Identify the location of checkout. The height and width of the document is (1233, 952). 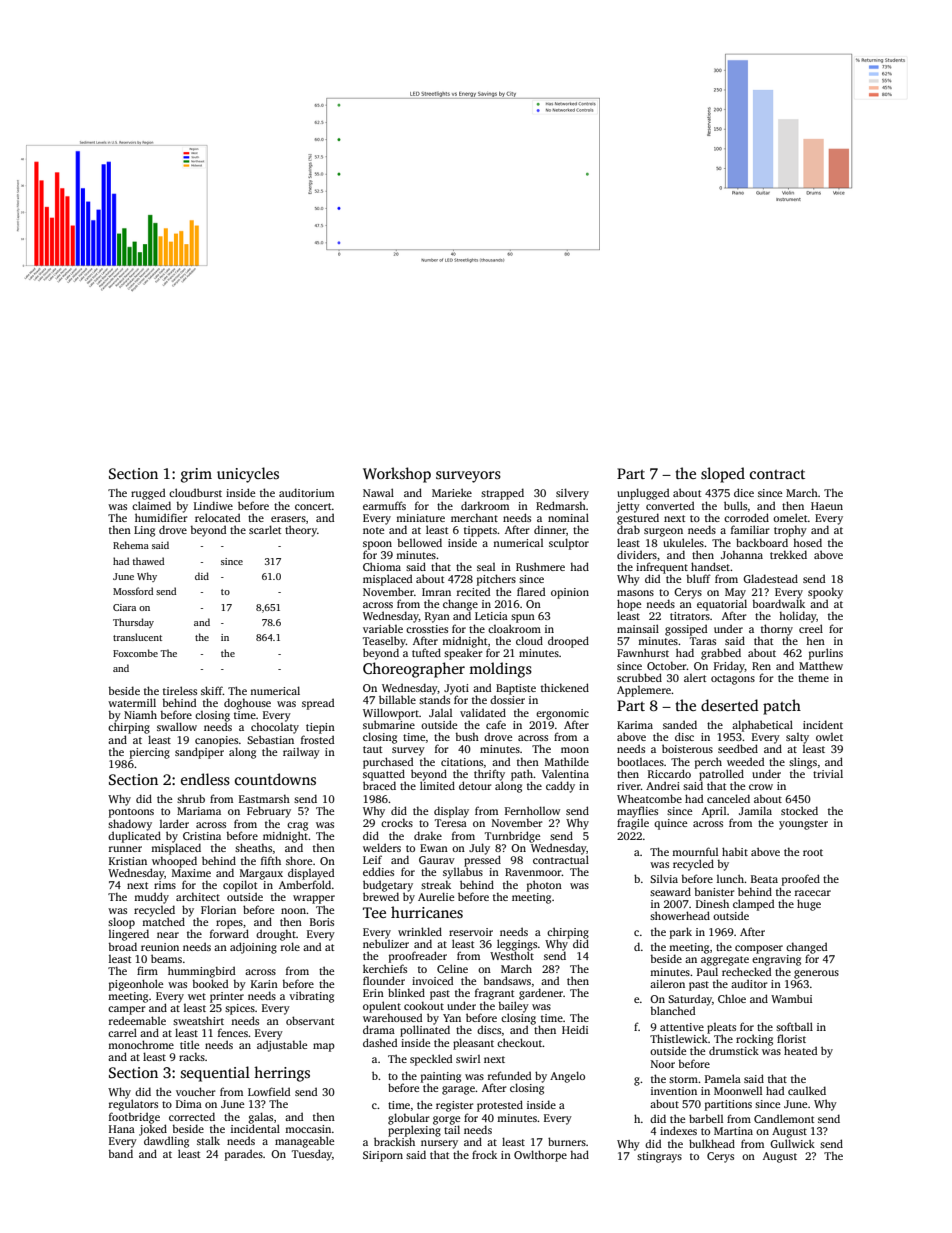
(520, 1042).
